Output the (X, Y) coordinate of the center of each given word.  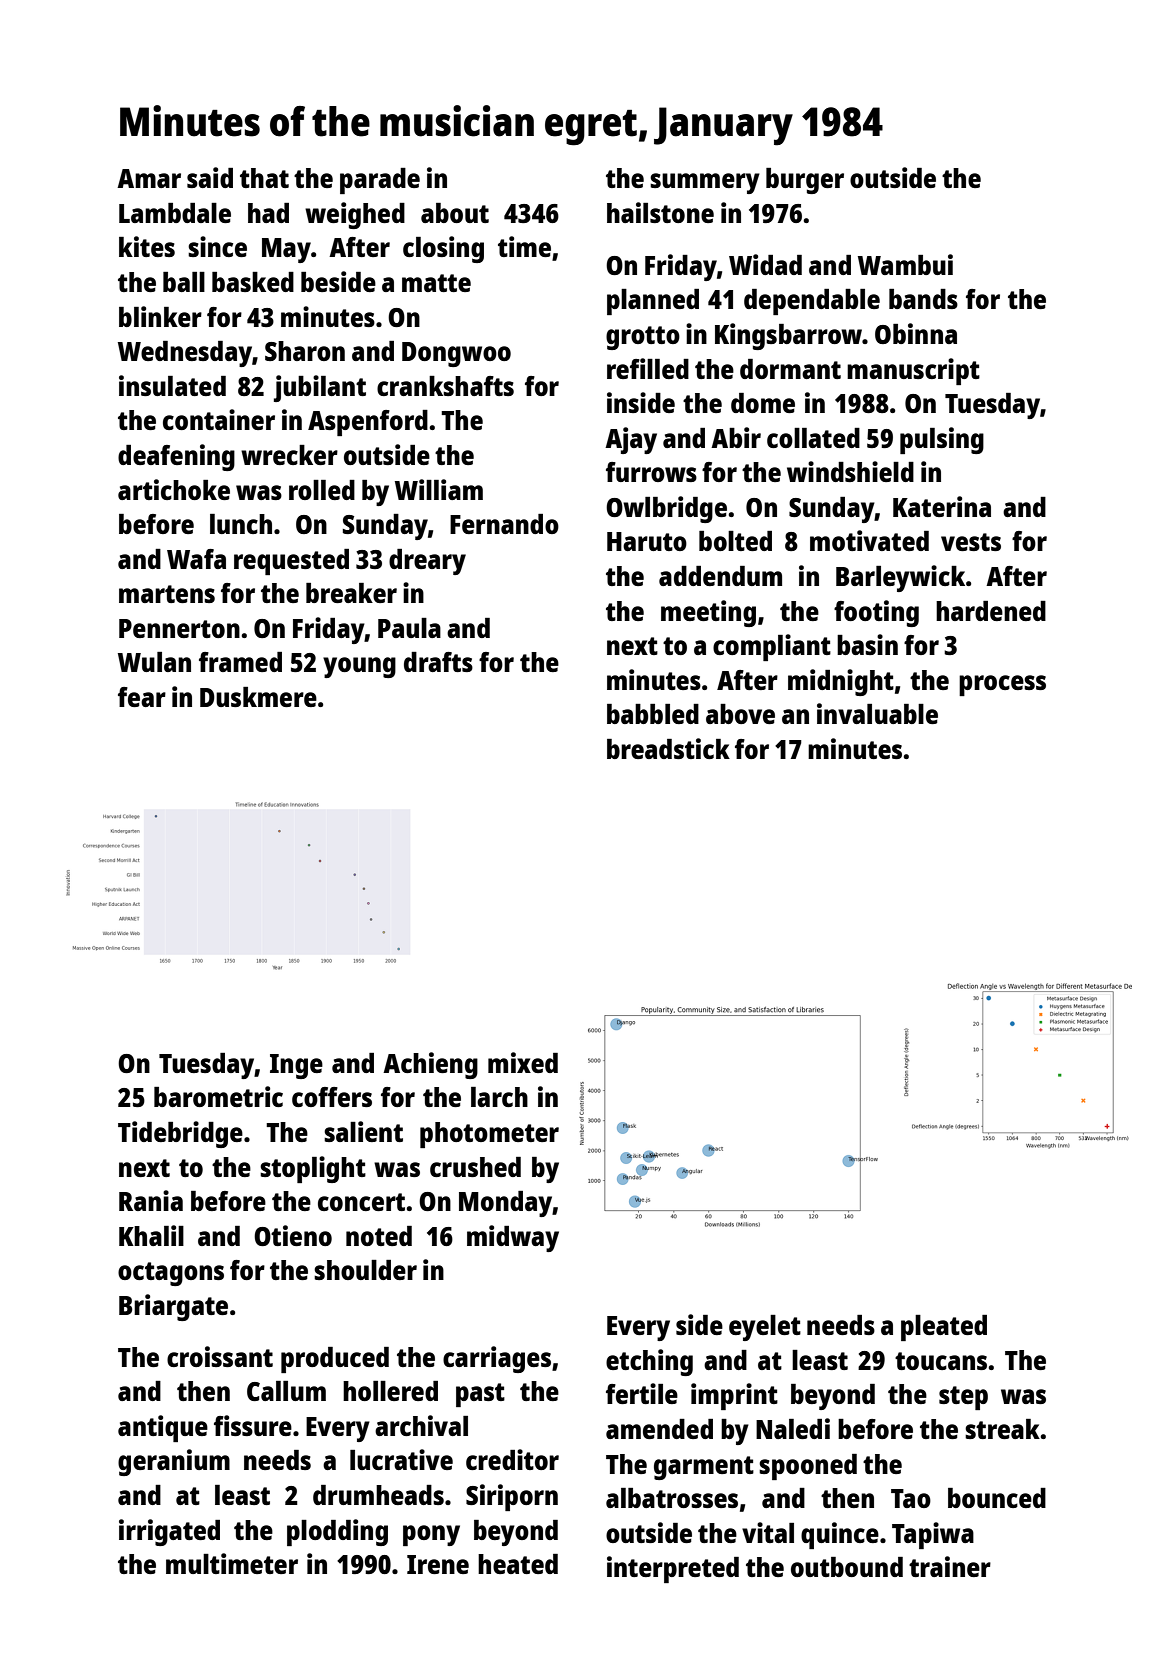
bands (923, 299)
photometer (489, 1135)
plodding (337, 1532)
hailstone (660, 212)
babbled (653, 714)
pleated (944, 1328)
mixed (523, 1062)
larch (499, 1097)
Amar (149, 178)
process (1002, 685)
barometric (218, 1096)
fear (142, 697)
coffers (332, 1097)
